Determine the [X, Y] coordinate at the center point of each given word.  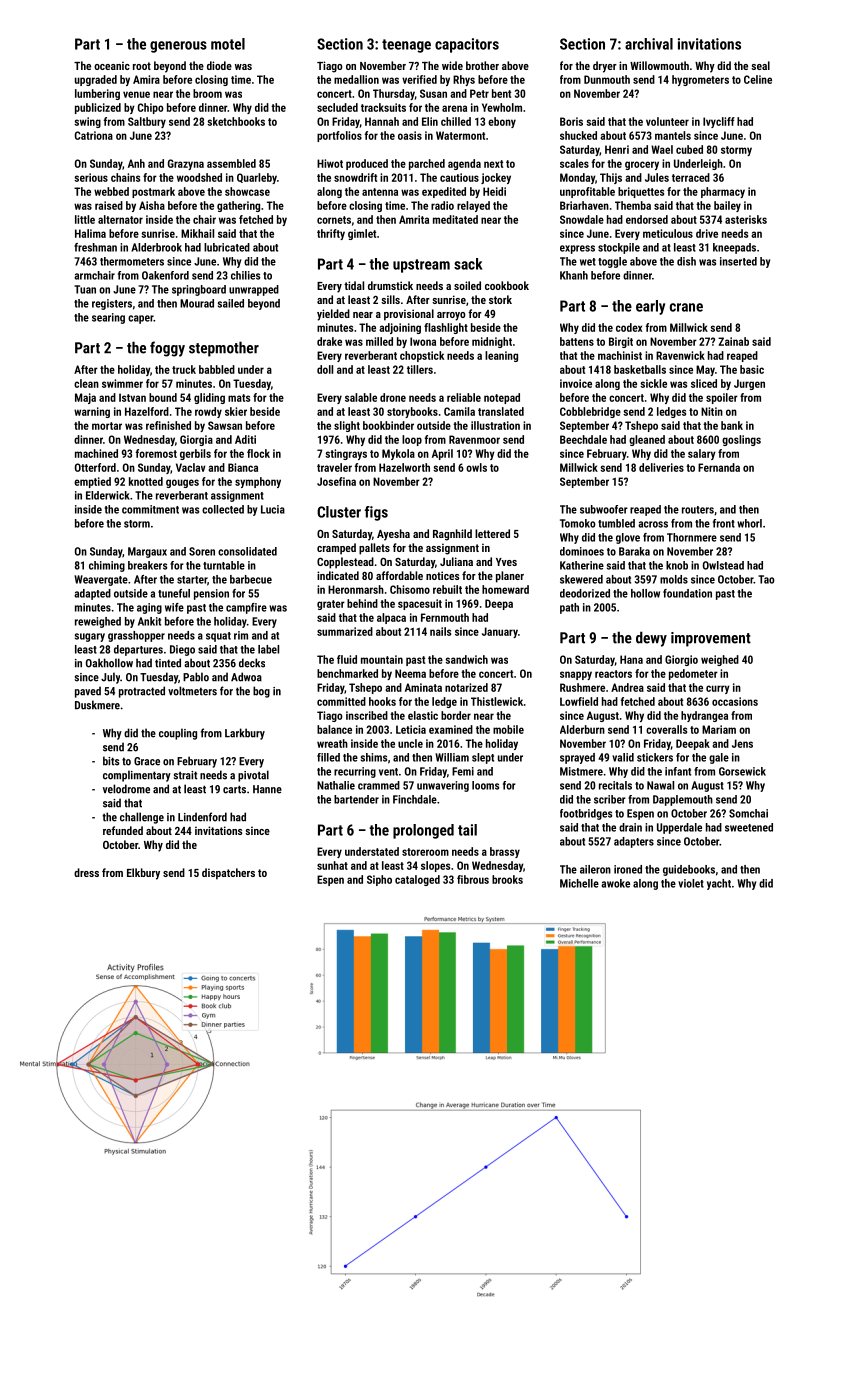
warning [92, 412]
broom [207, 93]
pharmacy [723, 192]
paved [88, 692]
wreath [332, 743]
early [650, 307]
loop [412, 440]
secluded [337, 107]
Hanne [267, 789]
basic [752, 369]
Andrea [627, 687]
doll [325, 369]
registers [112, 304]
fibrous [473, 879]
